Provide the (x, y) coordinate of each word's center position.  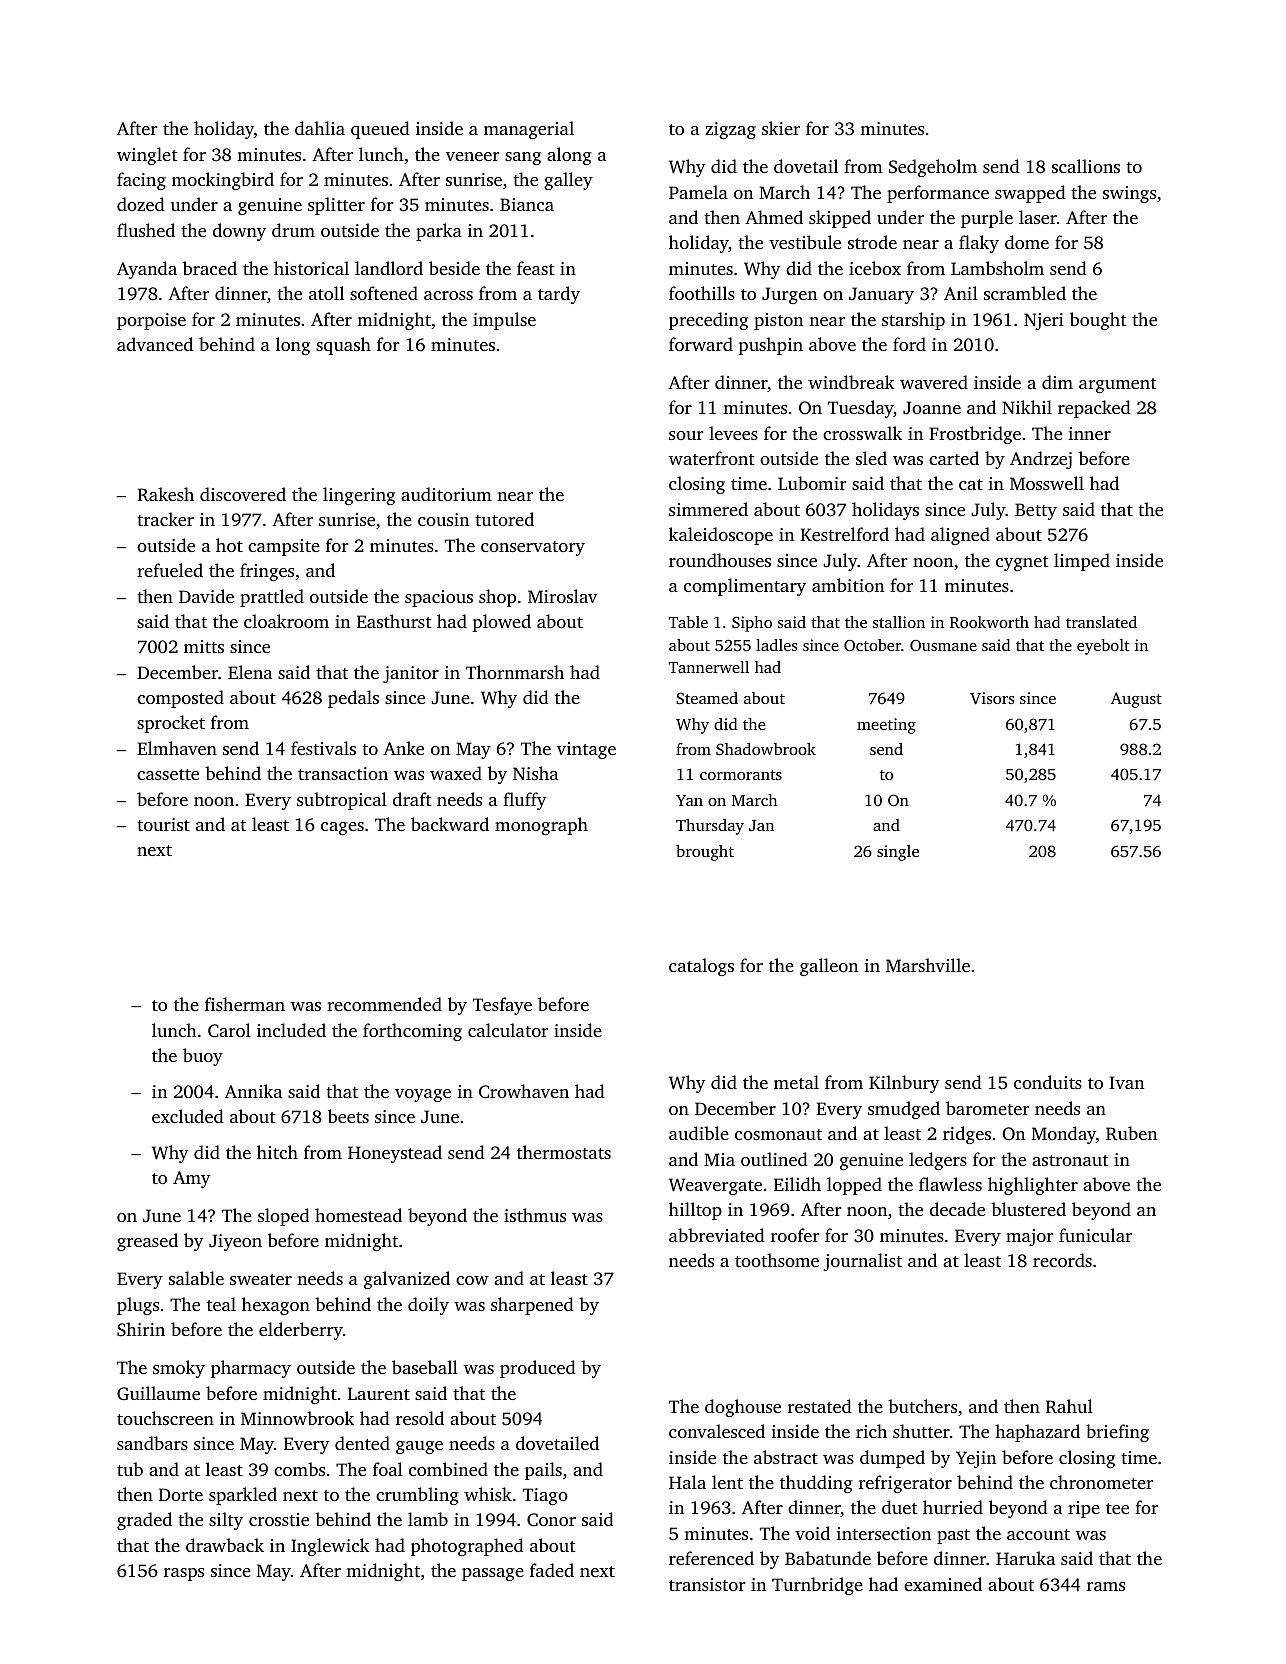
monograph (541, 826)
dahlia (320, 128)
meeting (886, 726)
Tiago (545, 1496)
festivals (323, 748)
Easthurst (394, 621)
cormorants (741, 775)
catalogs (701, 967)
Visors (992, 698)
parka (439, 232)
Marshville (928, 965)
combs (299, 1469)
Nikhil (1027, 407)
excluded (188, 1116)
